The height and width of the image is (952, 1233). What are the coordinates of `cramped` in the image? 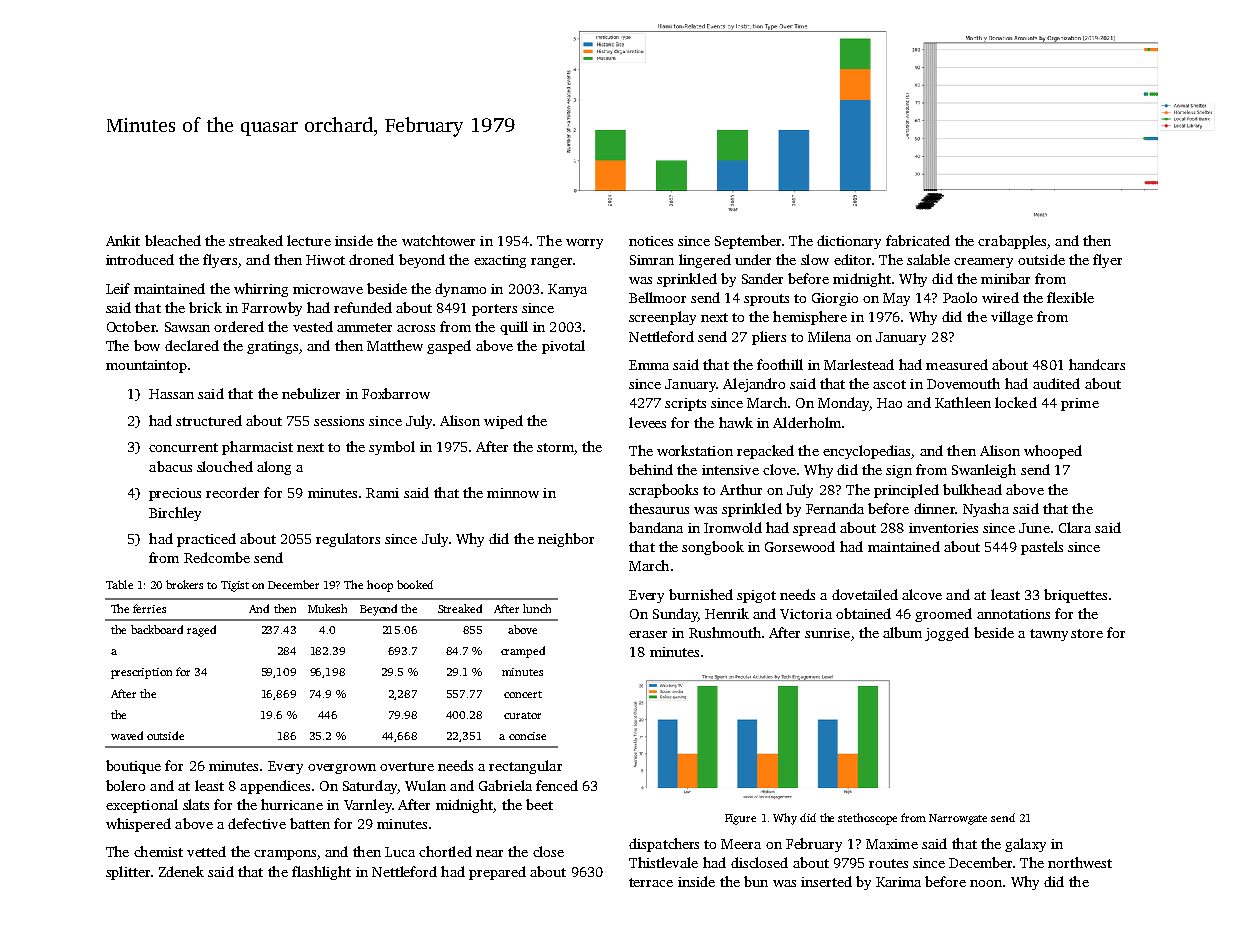 It's located at (523, 652).
